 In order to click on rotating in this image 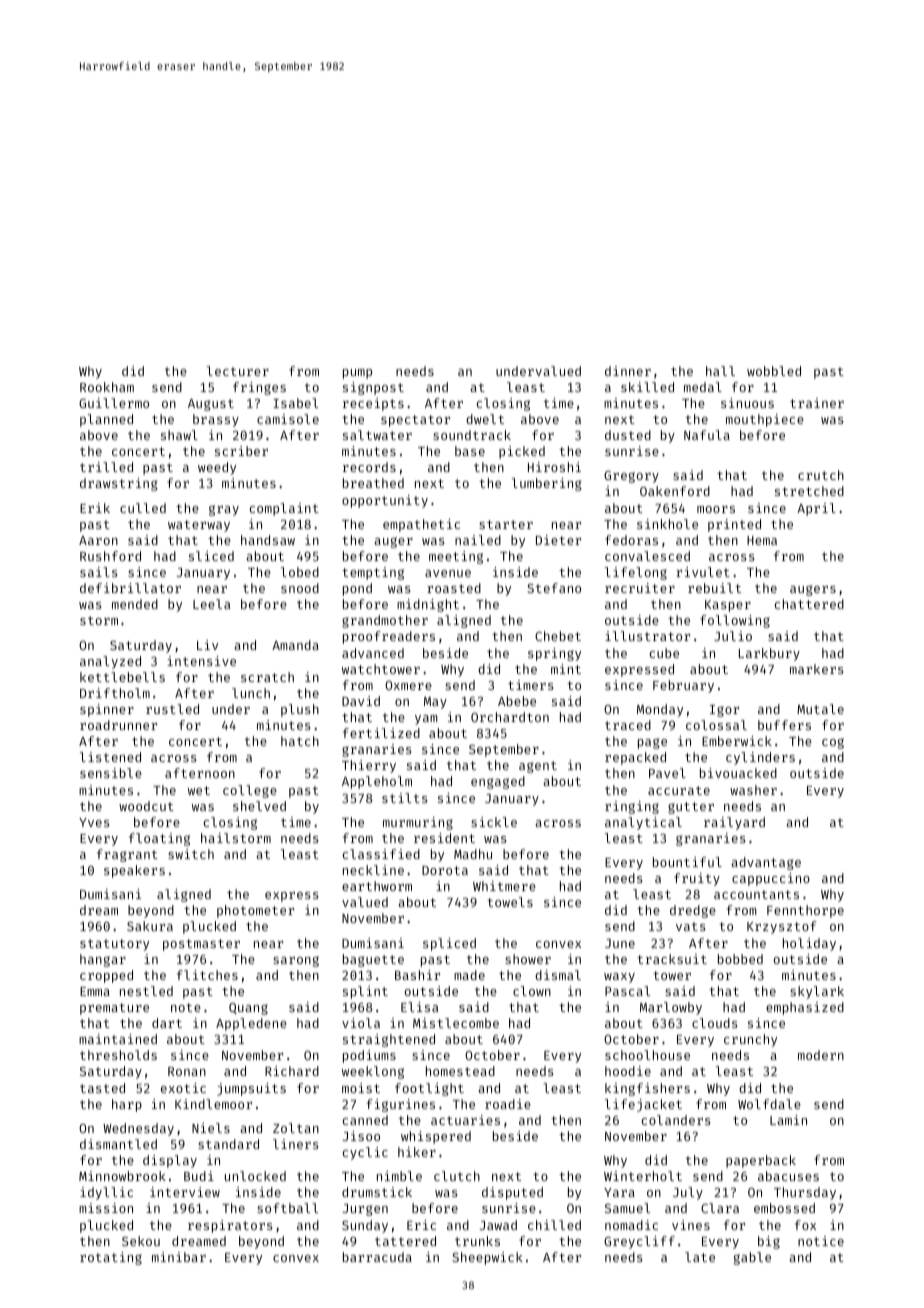, I will do `click(111, 1258)`.
